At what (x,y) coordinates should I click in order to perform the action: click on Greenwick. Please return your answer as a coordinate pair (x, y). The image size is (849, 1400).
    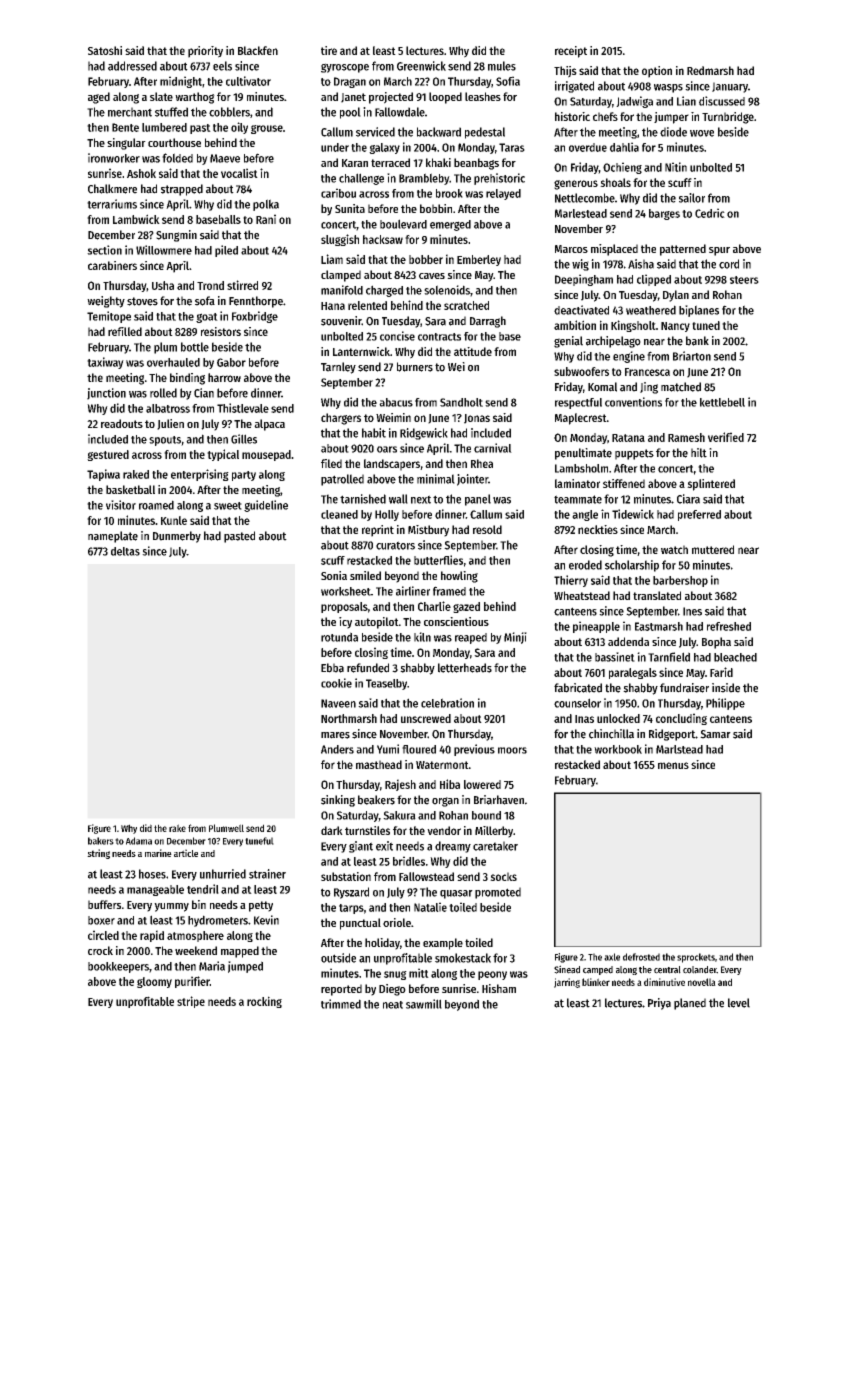
    Looking at the image, I should click on (421, 66).
